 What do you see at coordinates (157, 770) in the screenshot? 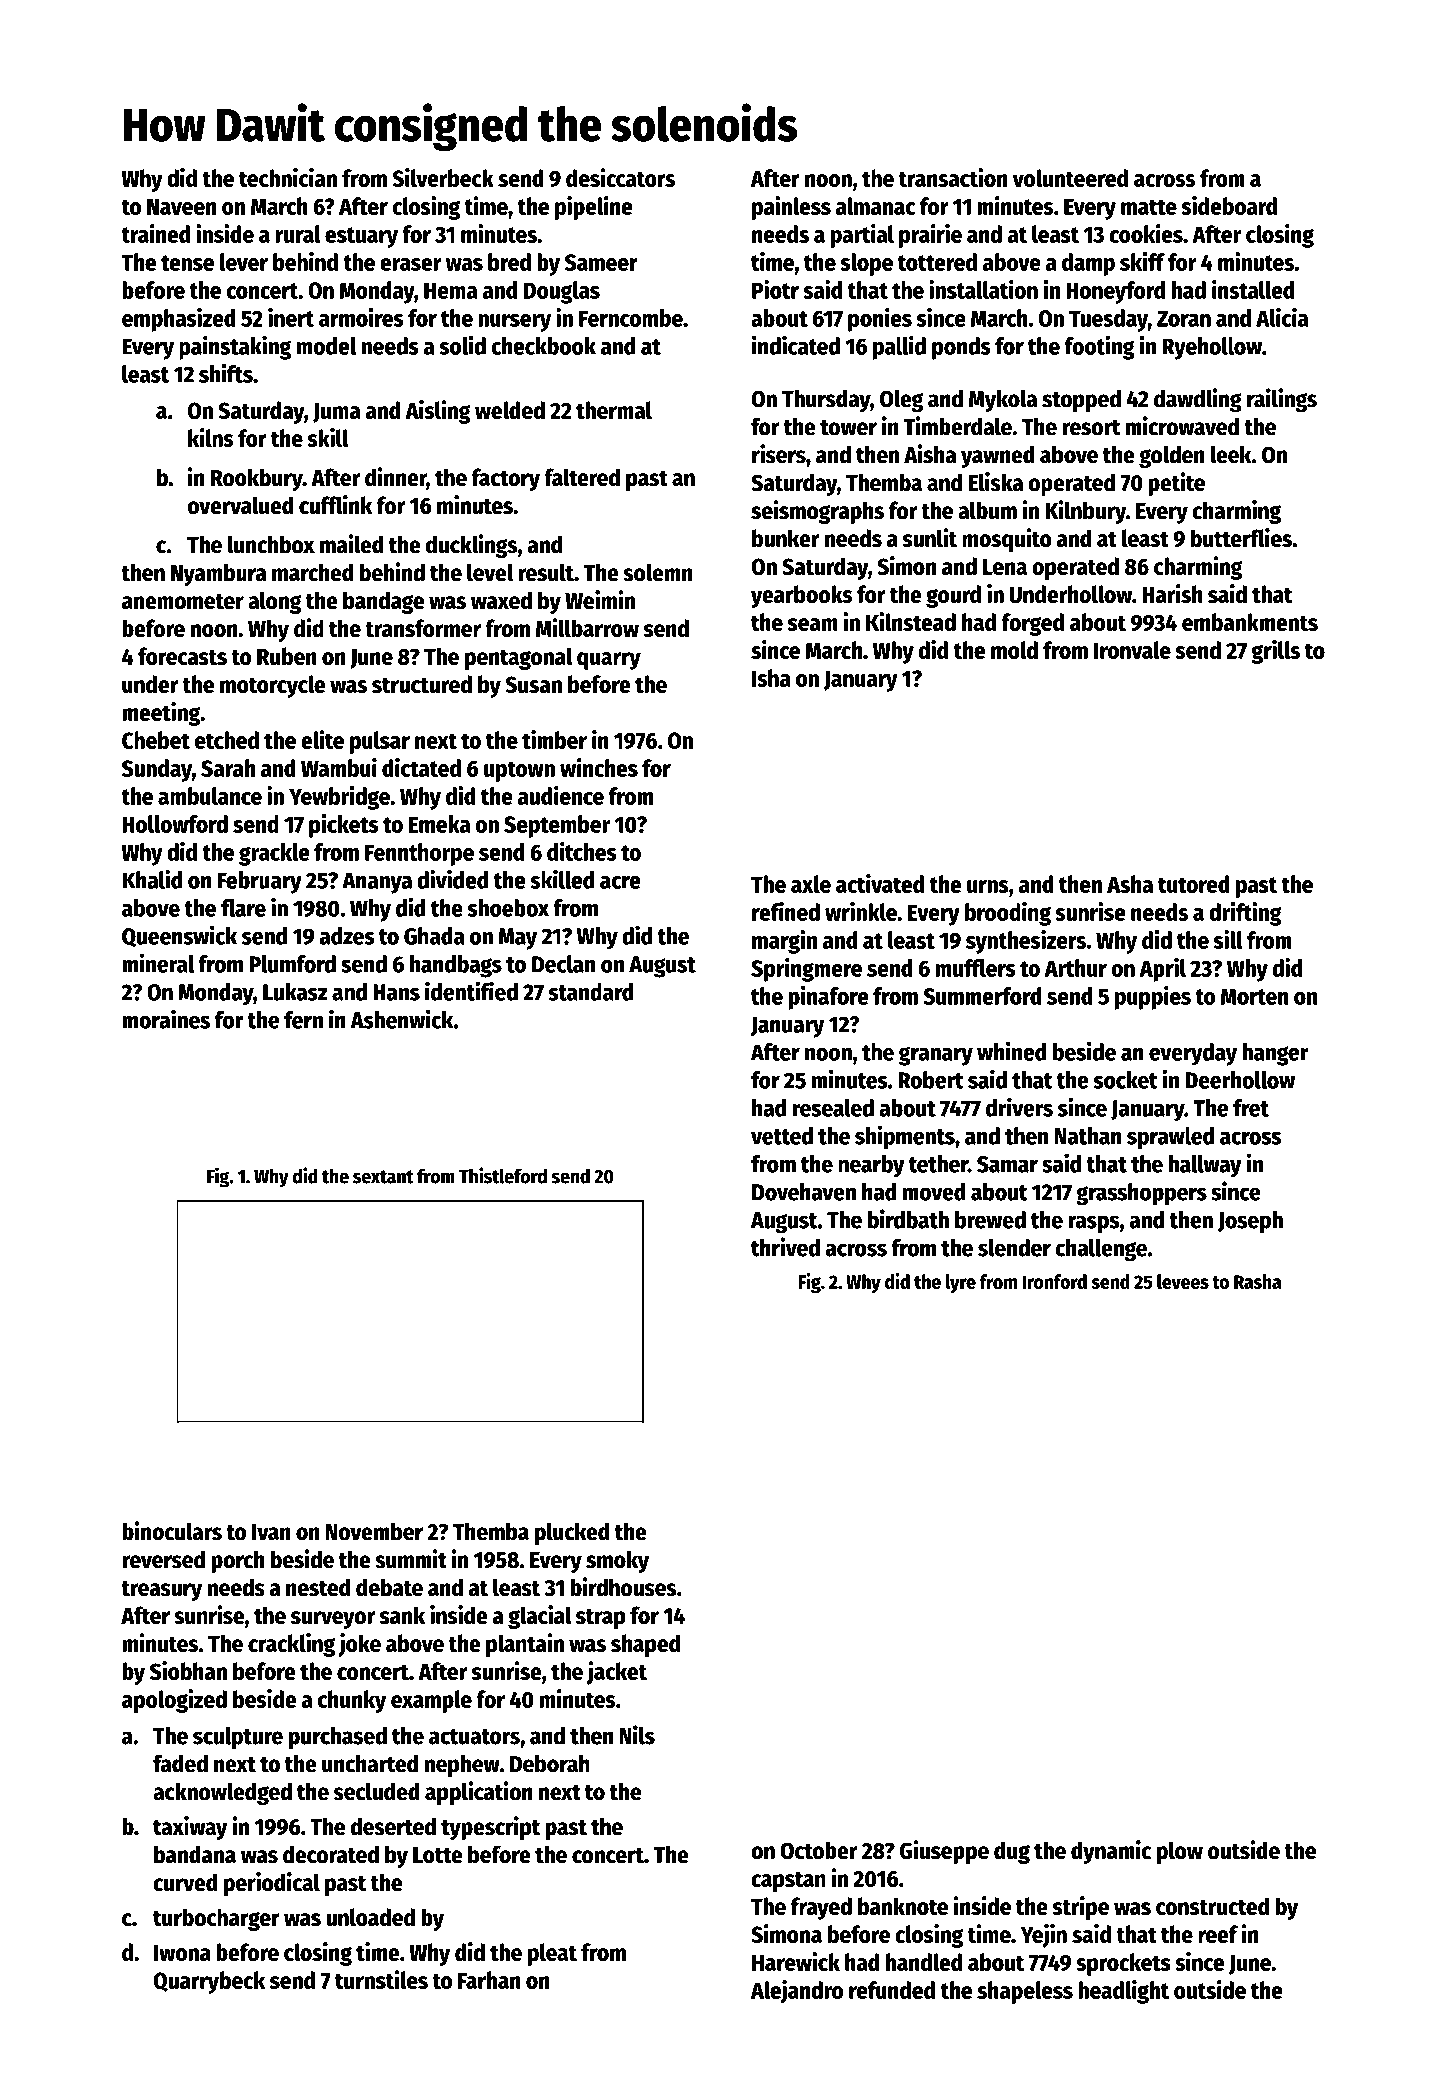
I see `Sunday` at bounding box center [157, 770].
